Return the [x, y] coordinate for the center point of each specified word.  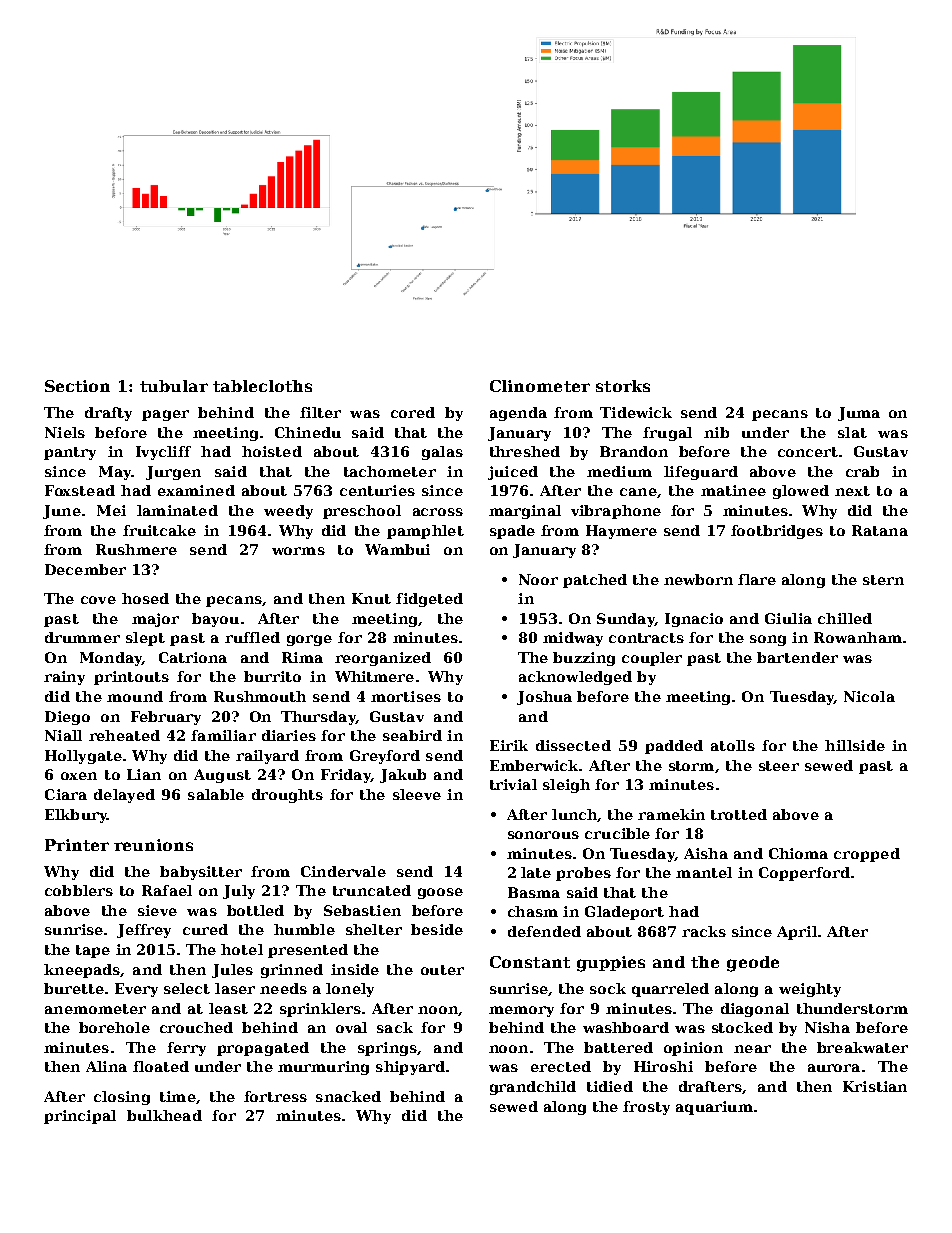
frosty [646, 1108]
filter [320, 412]
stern [883, 580]
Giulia [788, 618]
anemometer [95, 1009]
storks [623, 386]
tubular [174, 386]
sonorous [543, 835]
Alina [106, 1066]
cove [98, 600]
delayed [124, 796]
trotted [739, 814]
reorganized [383, 659]
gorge [309, 640]
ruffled [252, 637]
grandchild [533, 1088]
